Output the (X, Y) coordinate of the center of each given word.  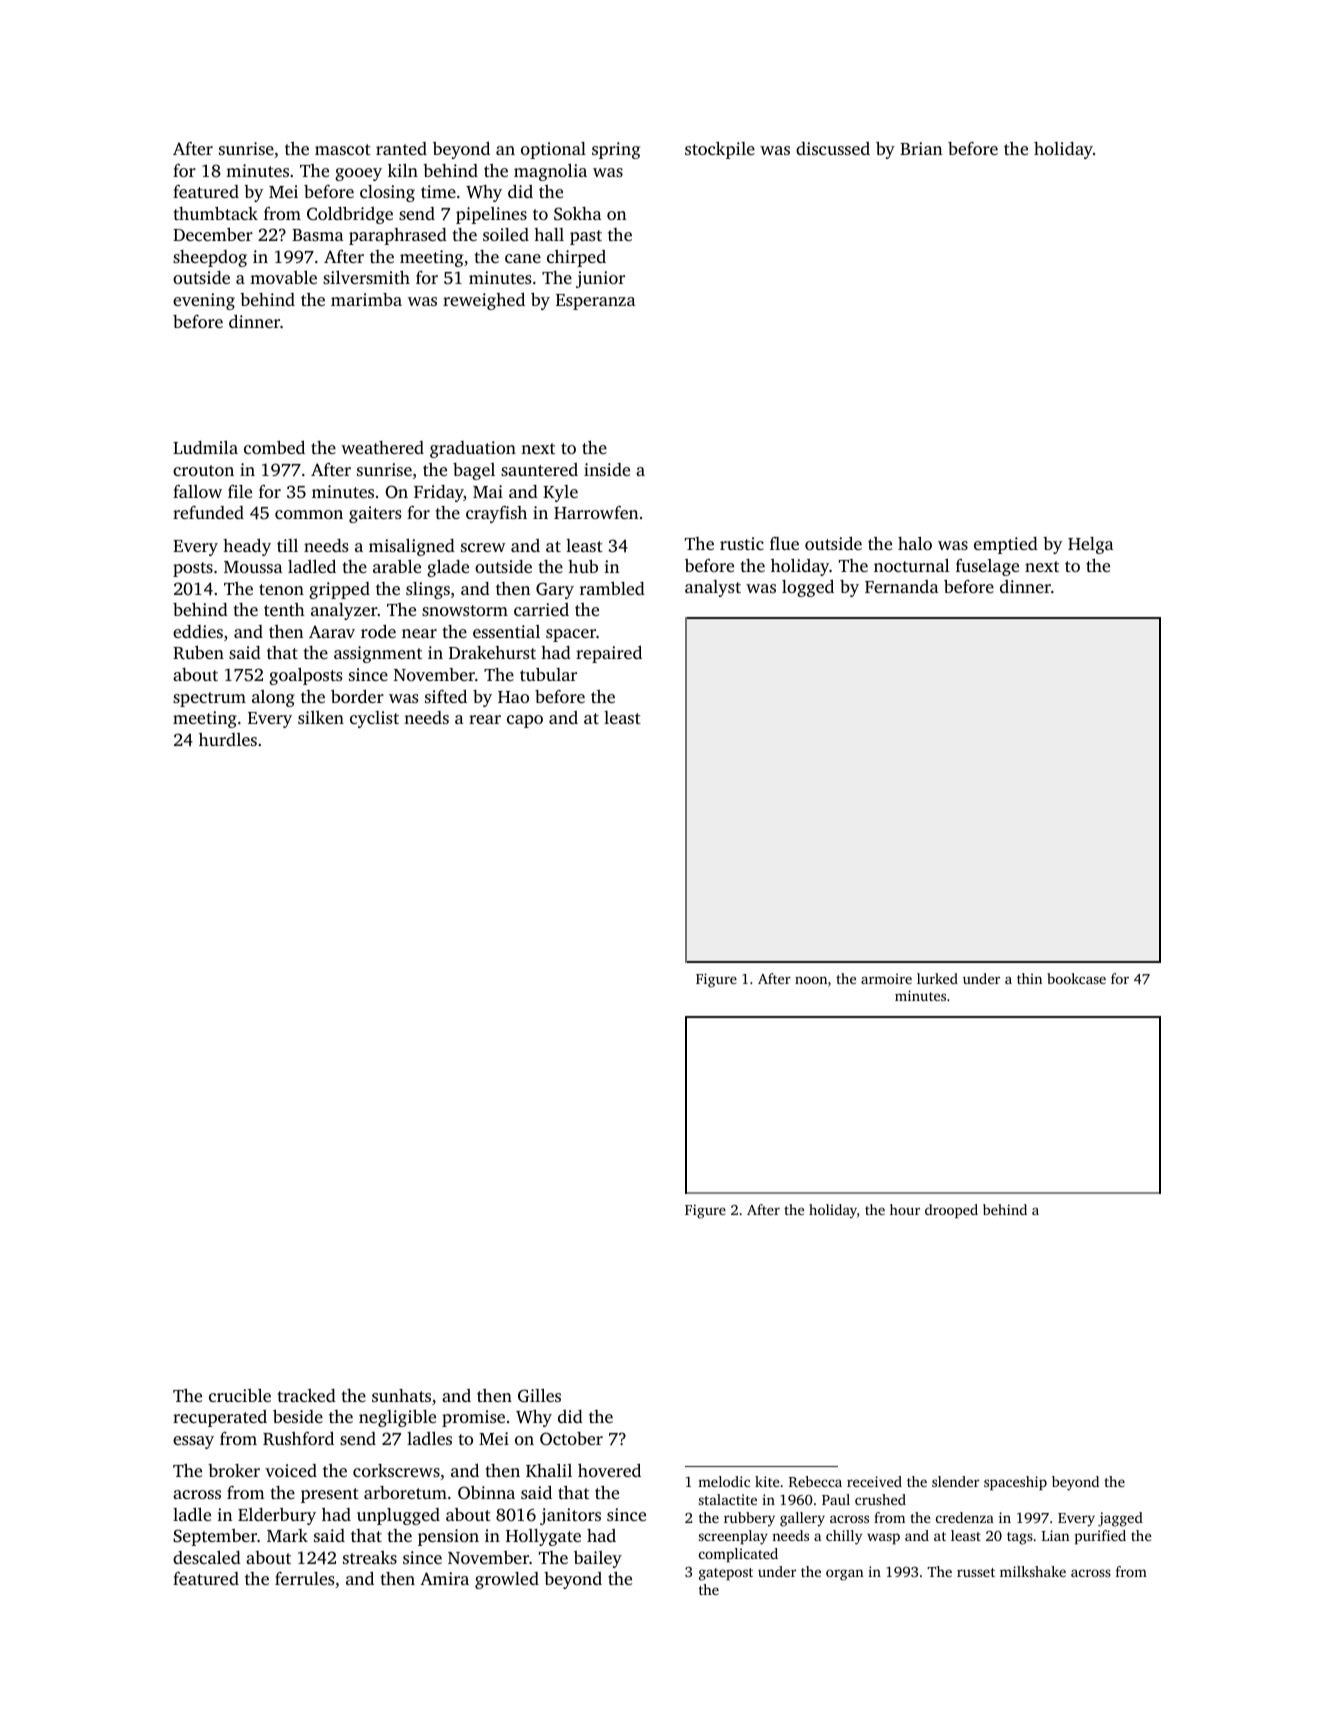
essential (506, 631)
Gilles (539, 1395)
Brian (921, 148)
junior (600, 279)
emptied (1006, 545)
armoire (886, 978)
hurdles (228, 739)
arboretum (405, 1492)
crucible (240, 1395)
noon (811, 980)
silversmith (366, 277)
